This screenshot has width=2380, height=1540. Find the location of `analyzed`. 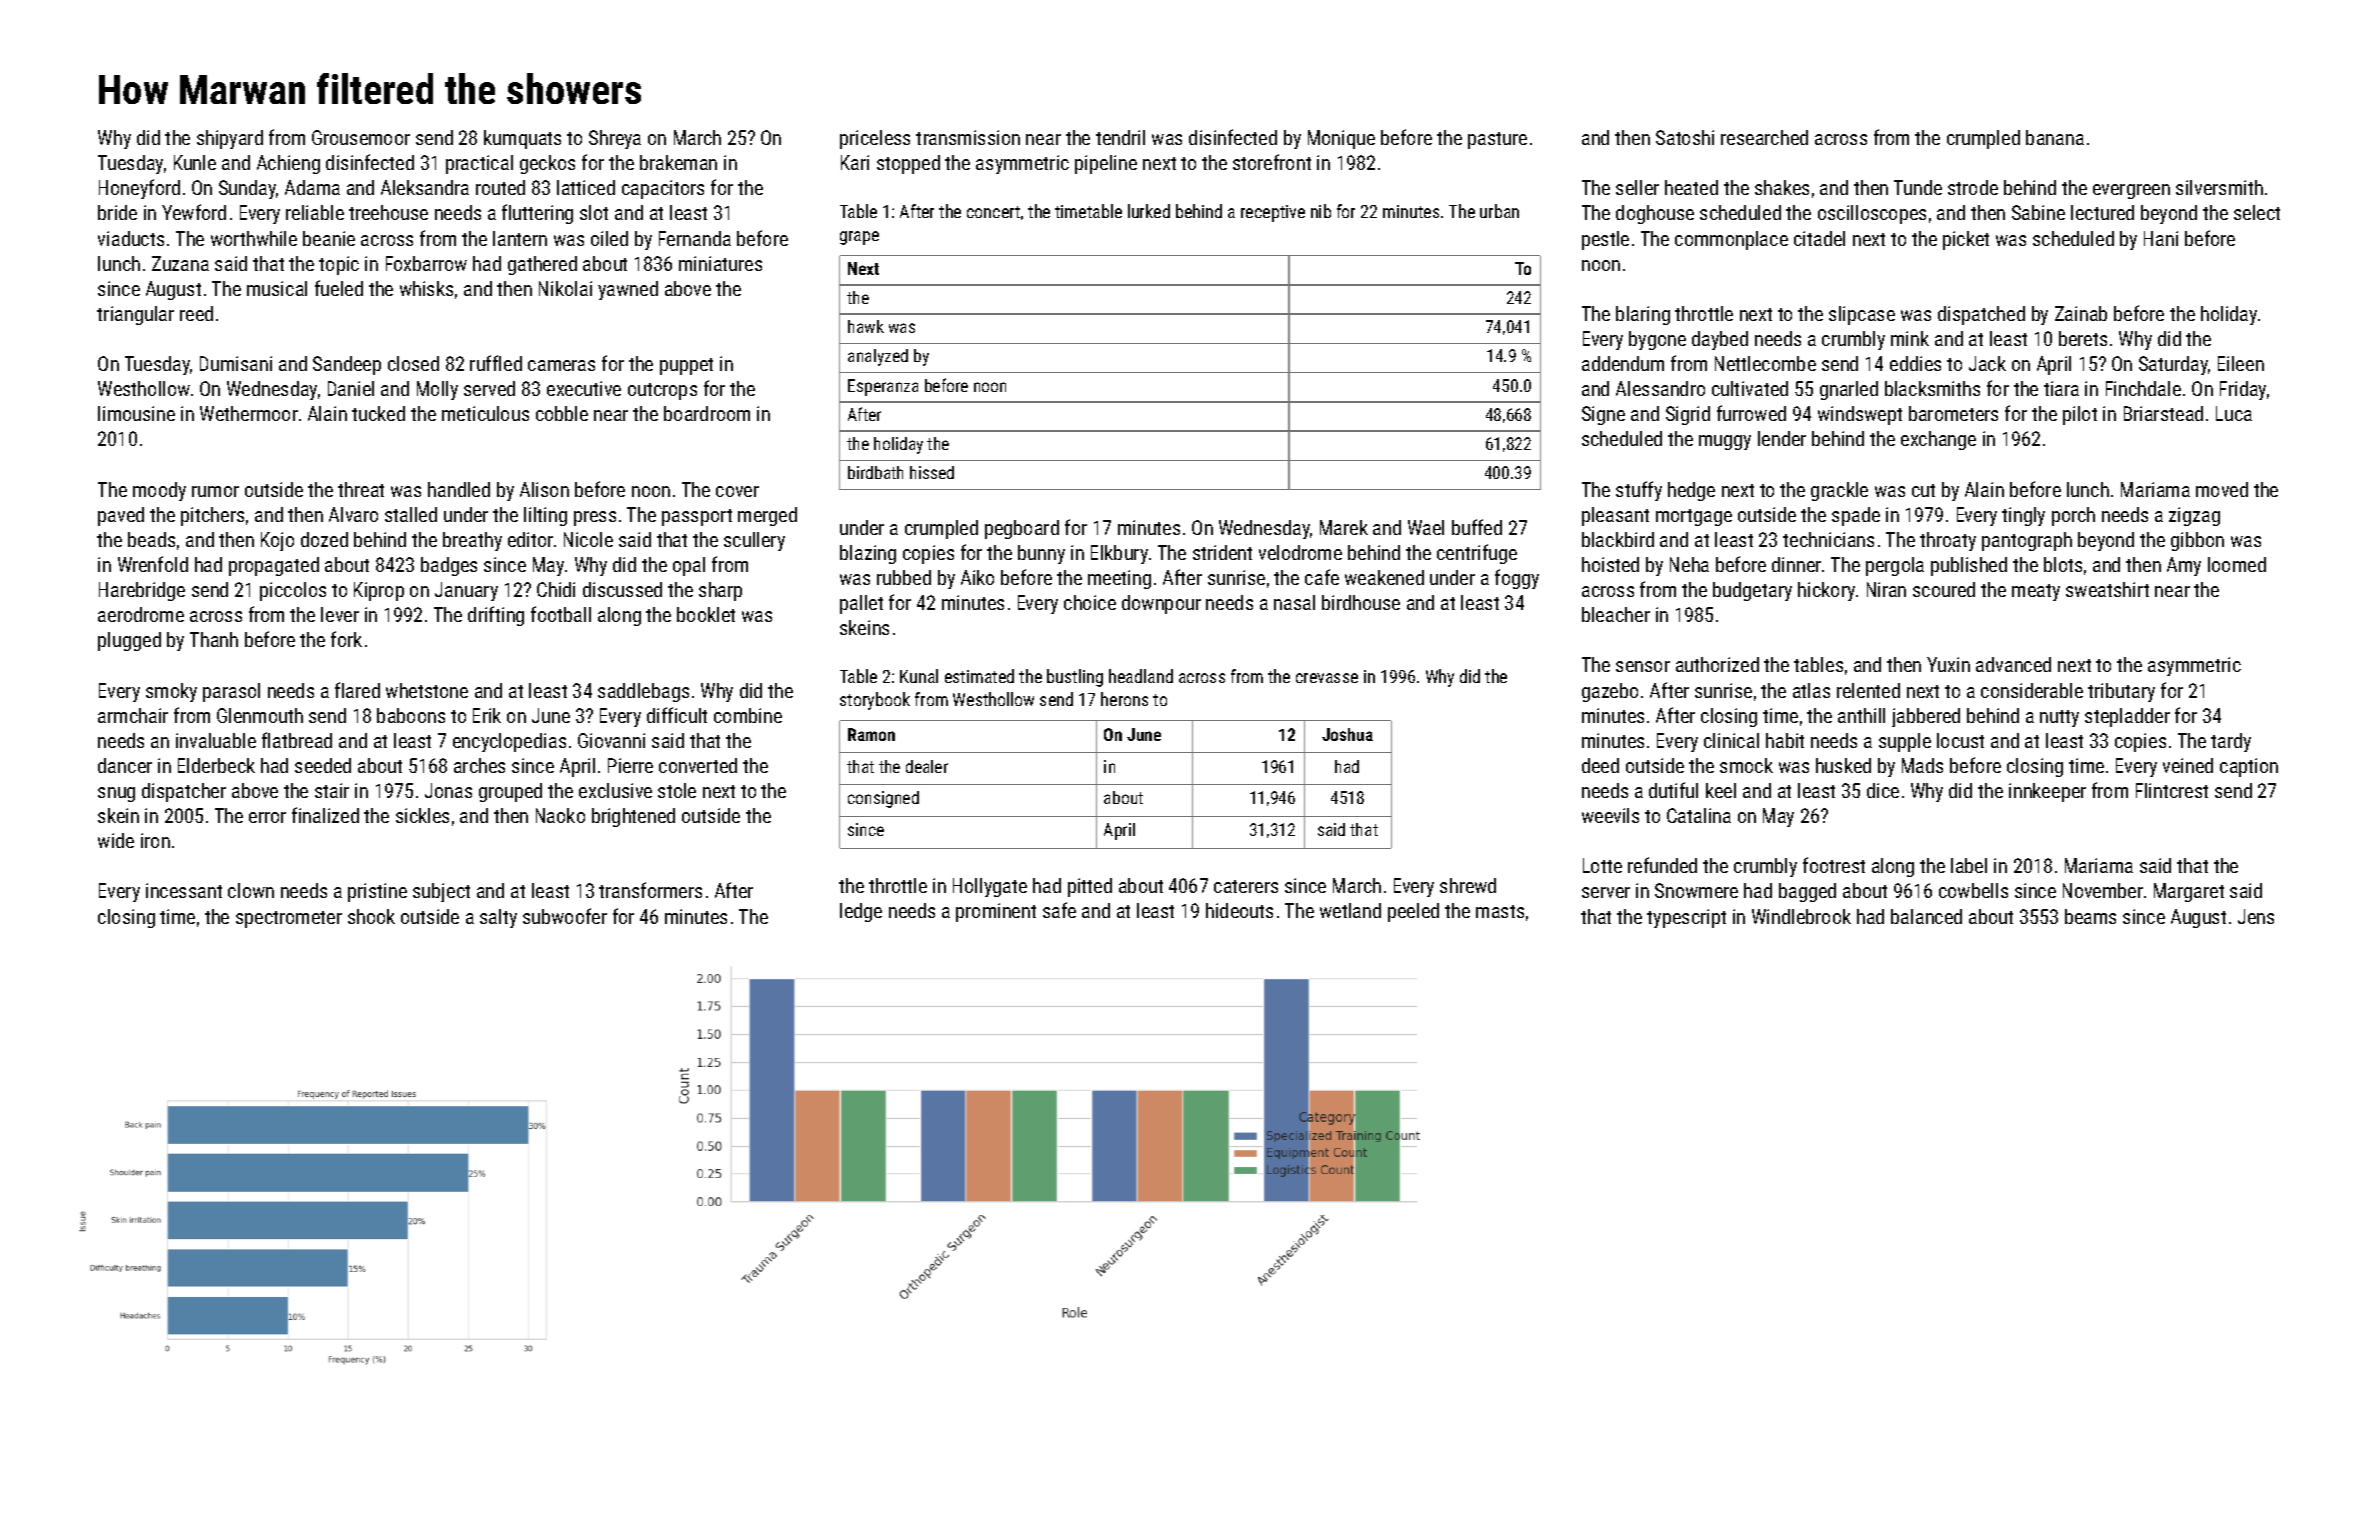

analyzed is located at coordinates (878, 357).
